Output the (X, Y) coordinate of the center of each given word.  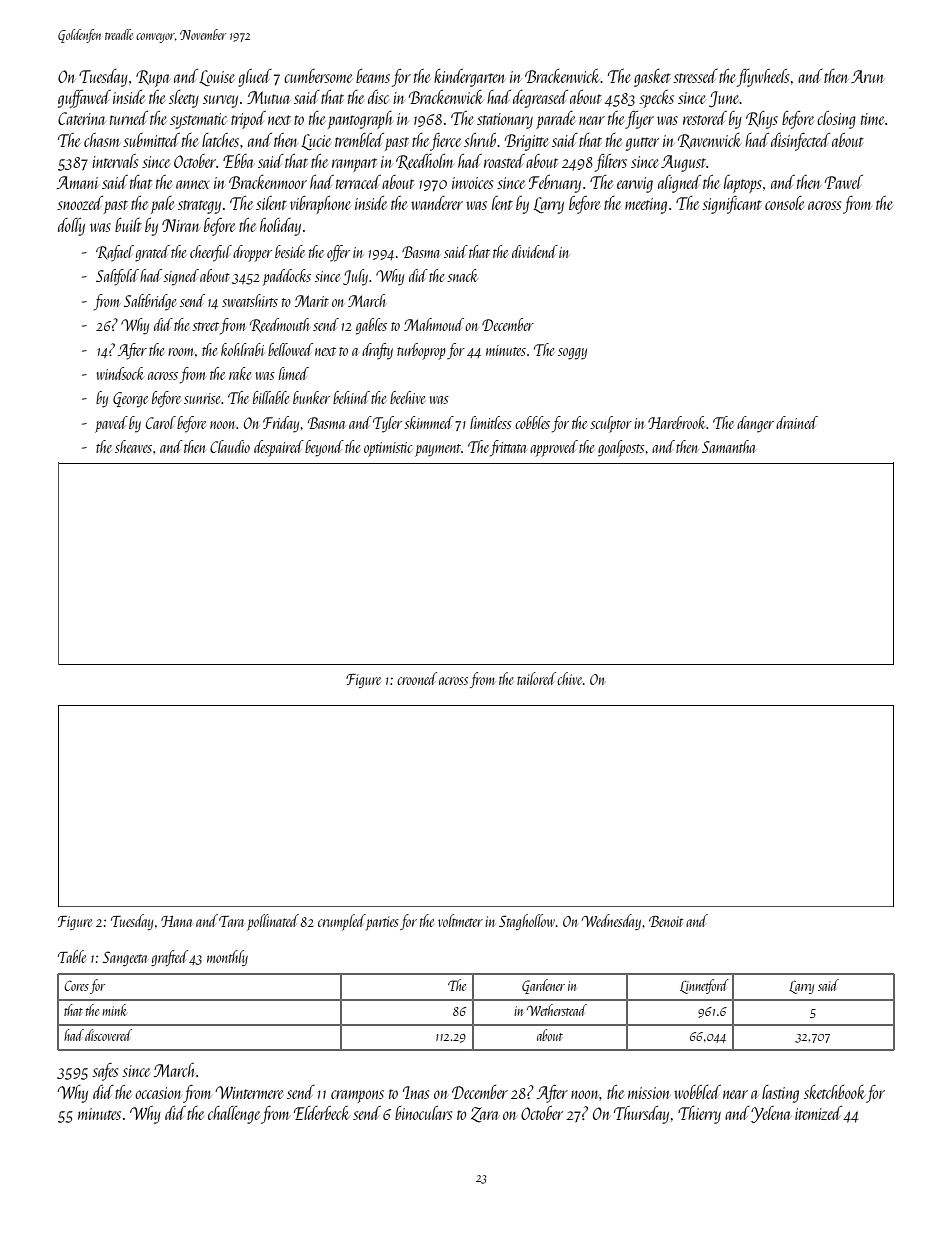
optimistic (388, 449)
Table (72, 956)
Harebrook (676, 422)
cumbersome (318, 76)
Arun (867, 76)
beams (373, 76)
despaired (279, 448)
